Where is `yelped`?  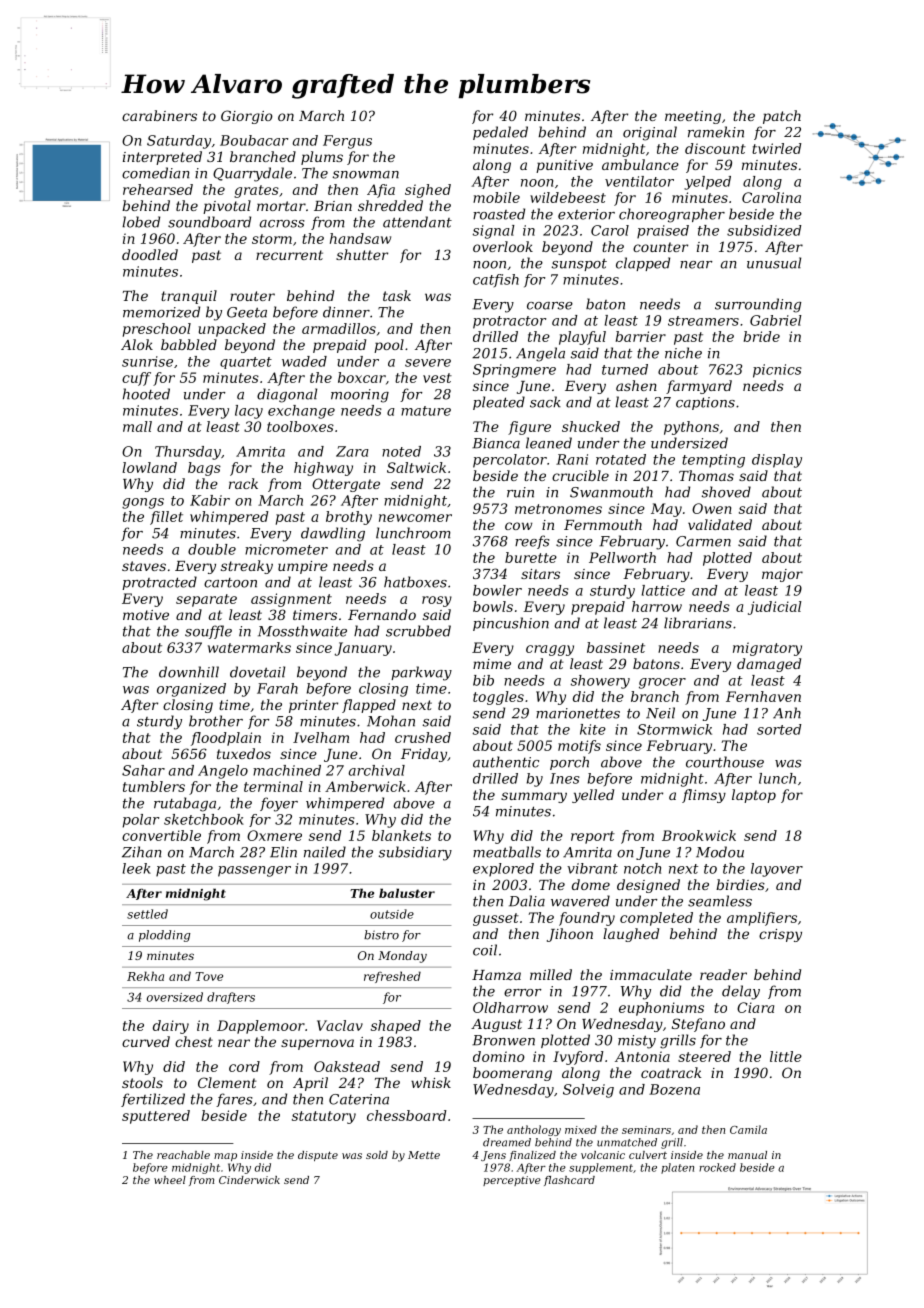
yelped is located at coordinates (707, 183).
